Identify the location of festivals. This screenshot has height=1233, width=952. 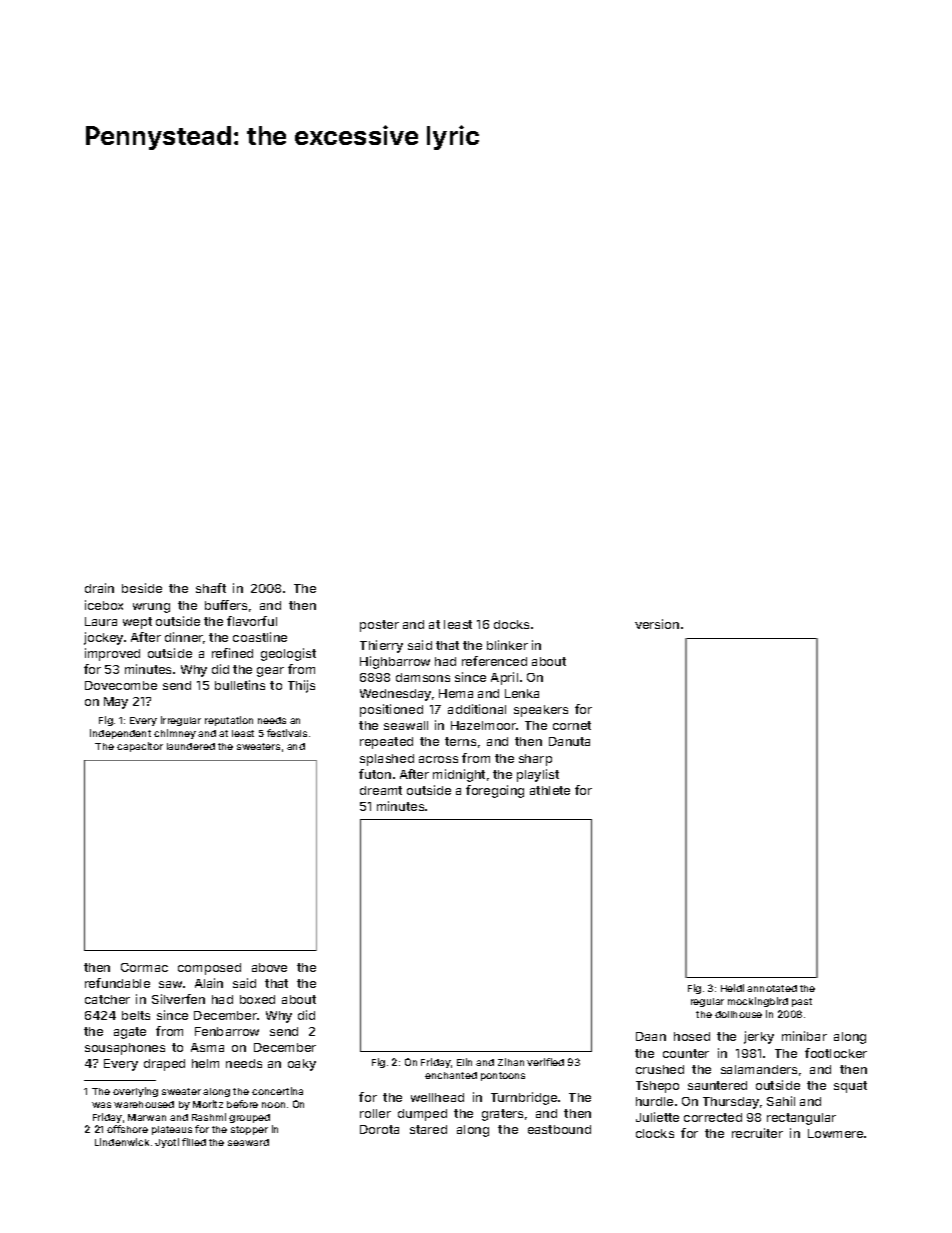
(287, 733).
